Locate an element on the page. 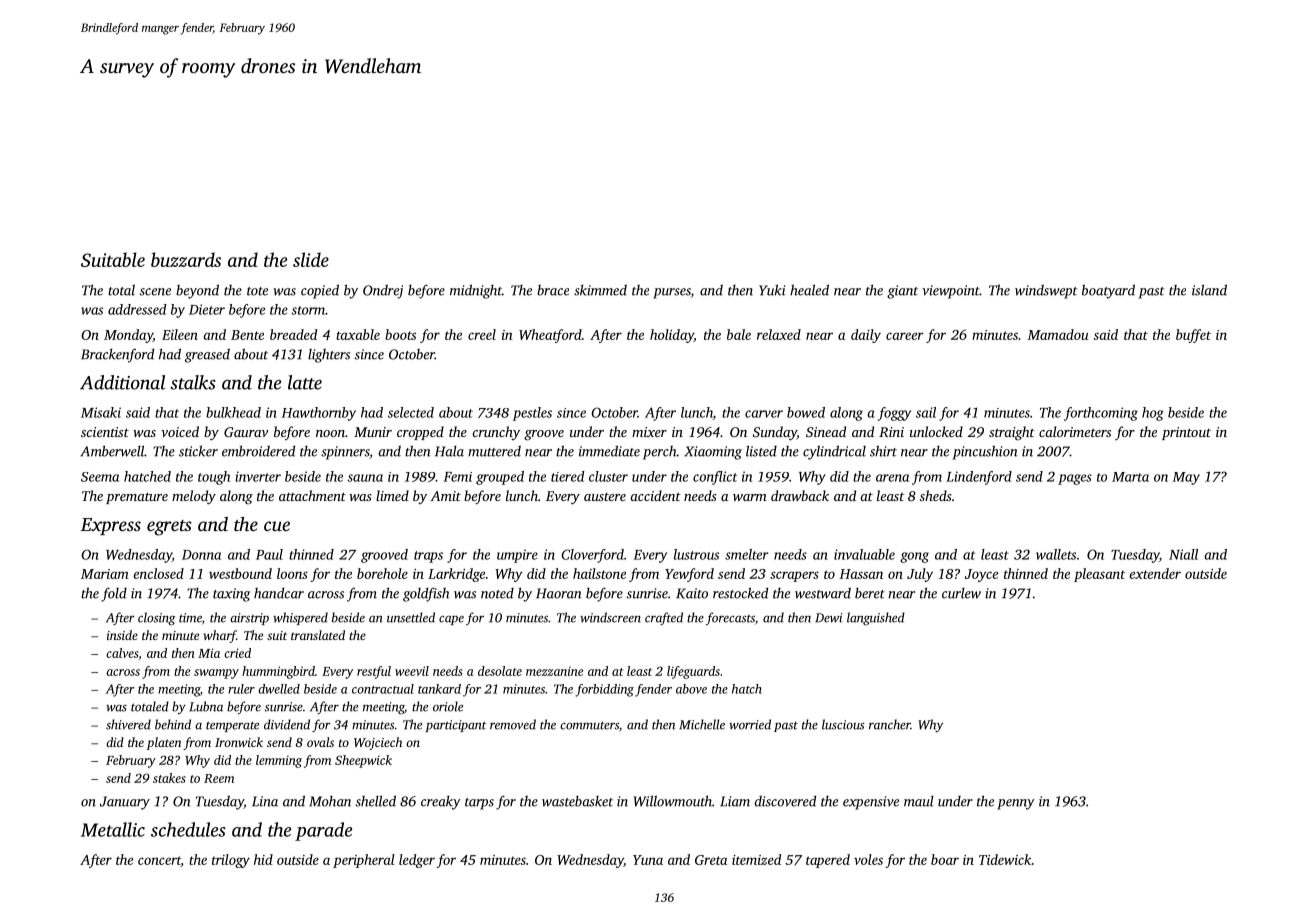 The image size is (1308, 924). Larkridge is located at coordinates (456, 575).
